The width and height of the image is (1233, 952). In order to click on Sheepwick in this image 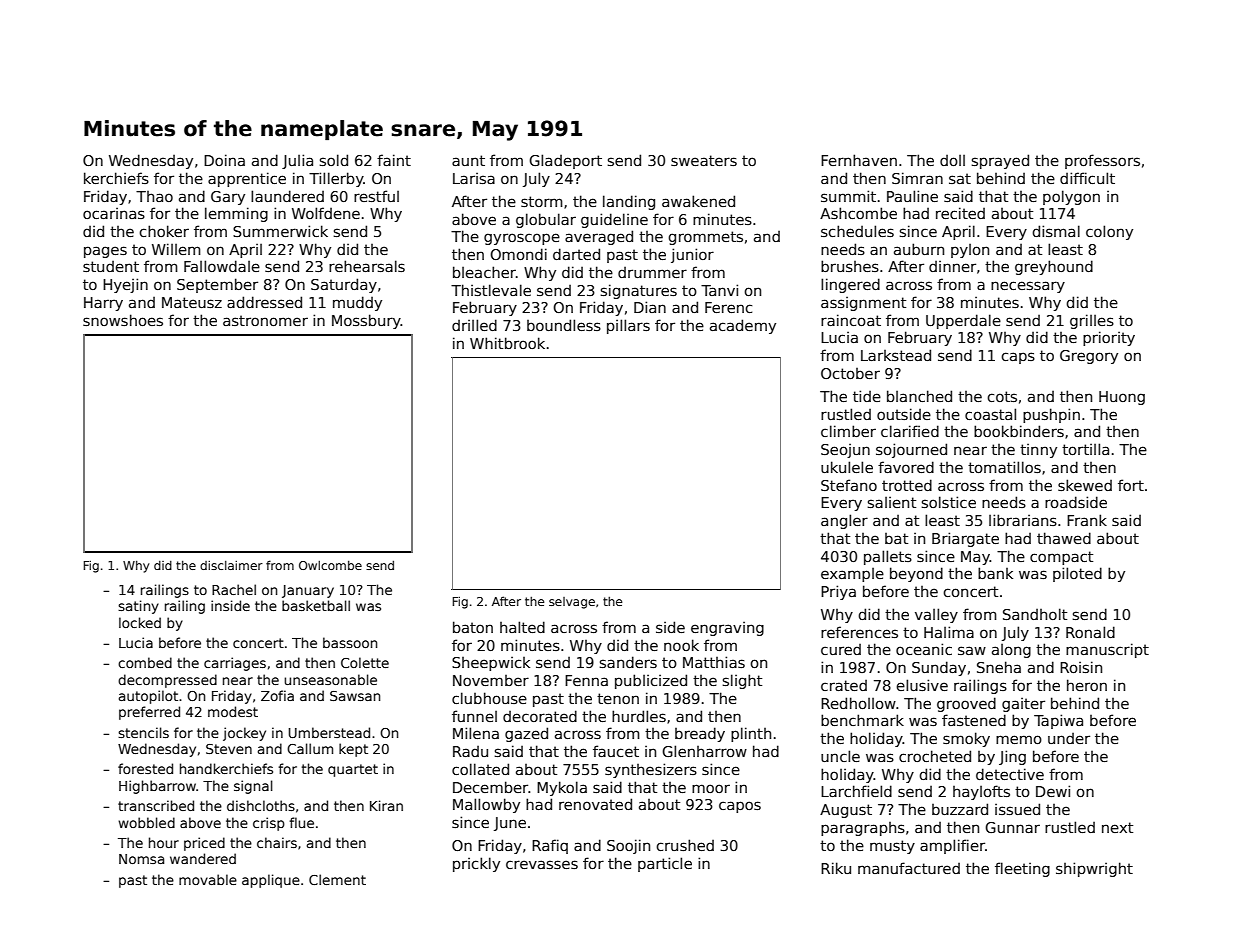, I will do `click(491, 664)`.
